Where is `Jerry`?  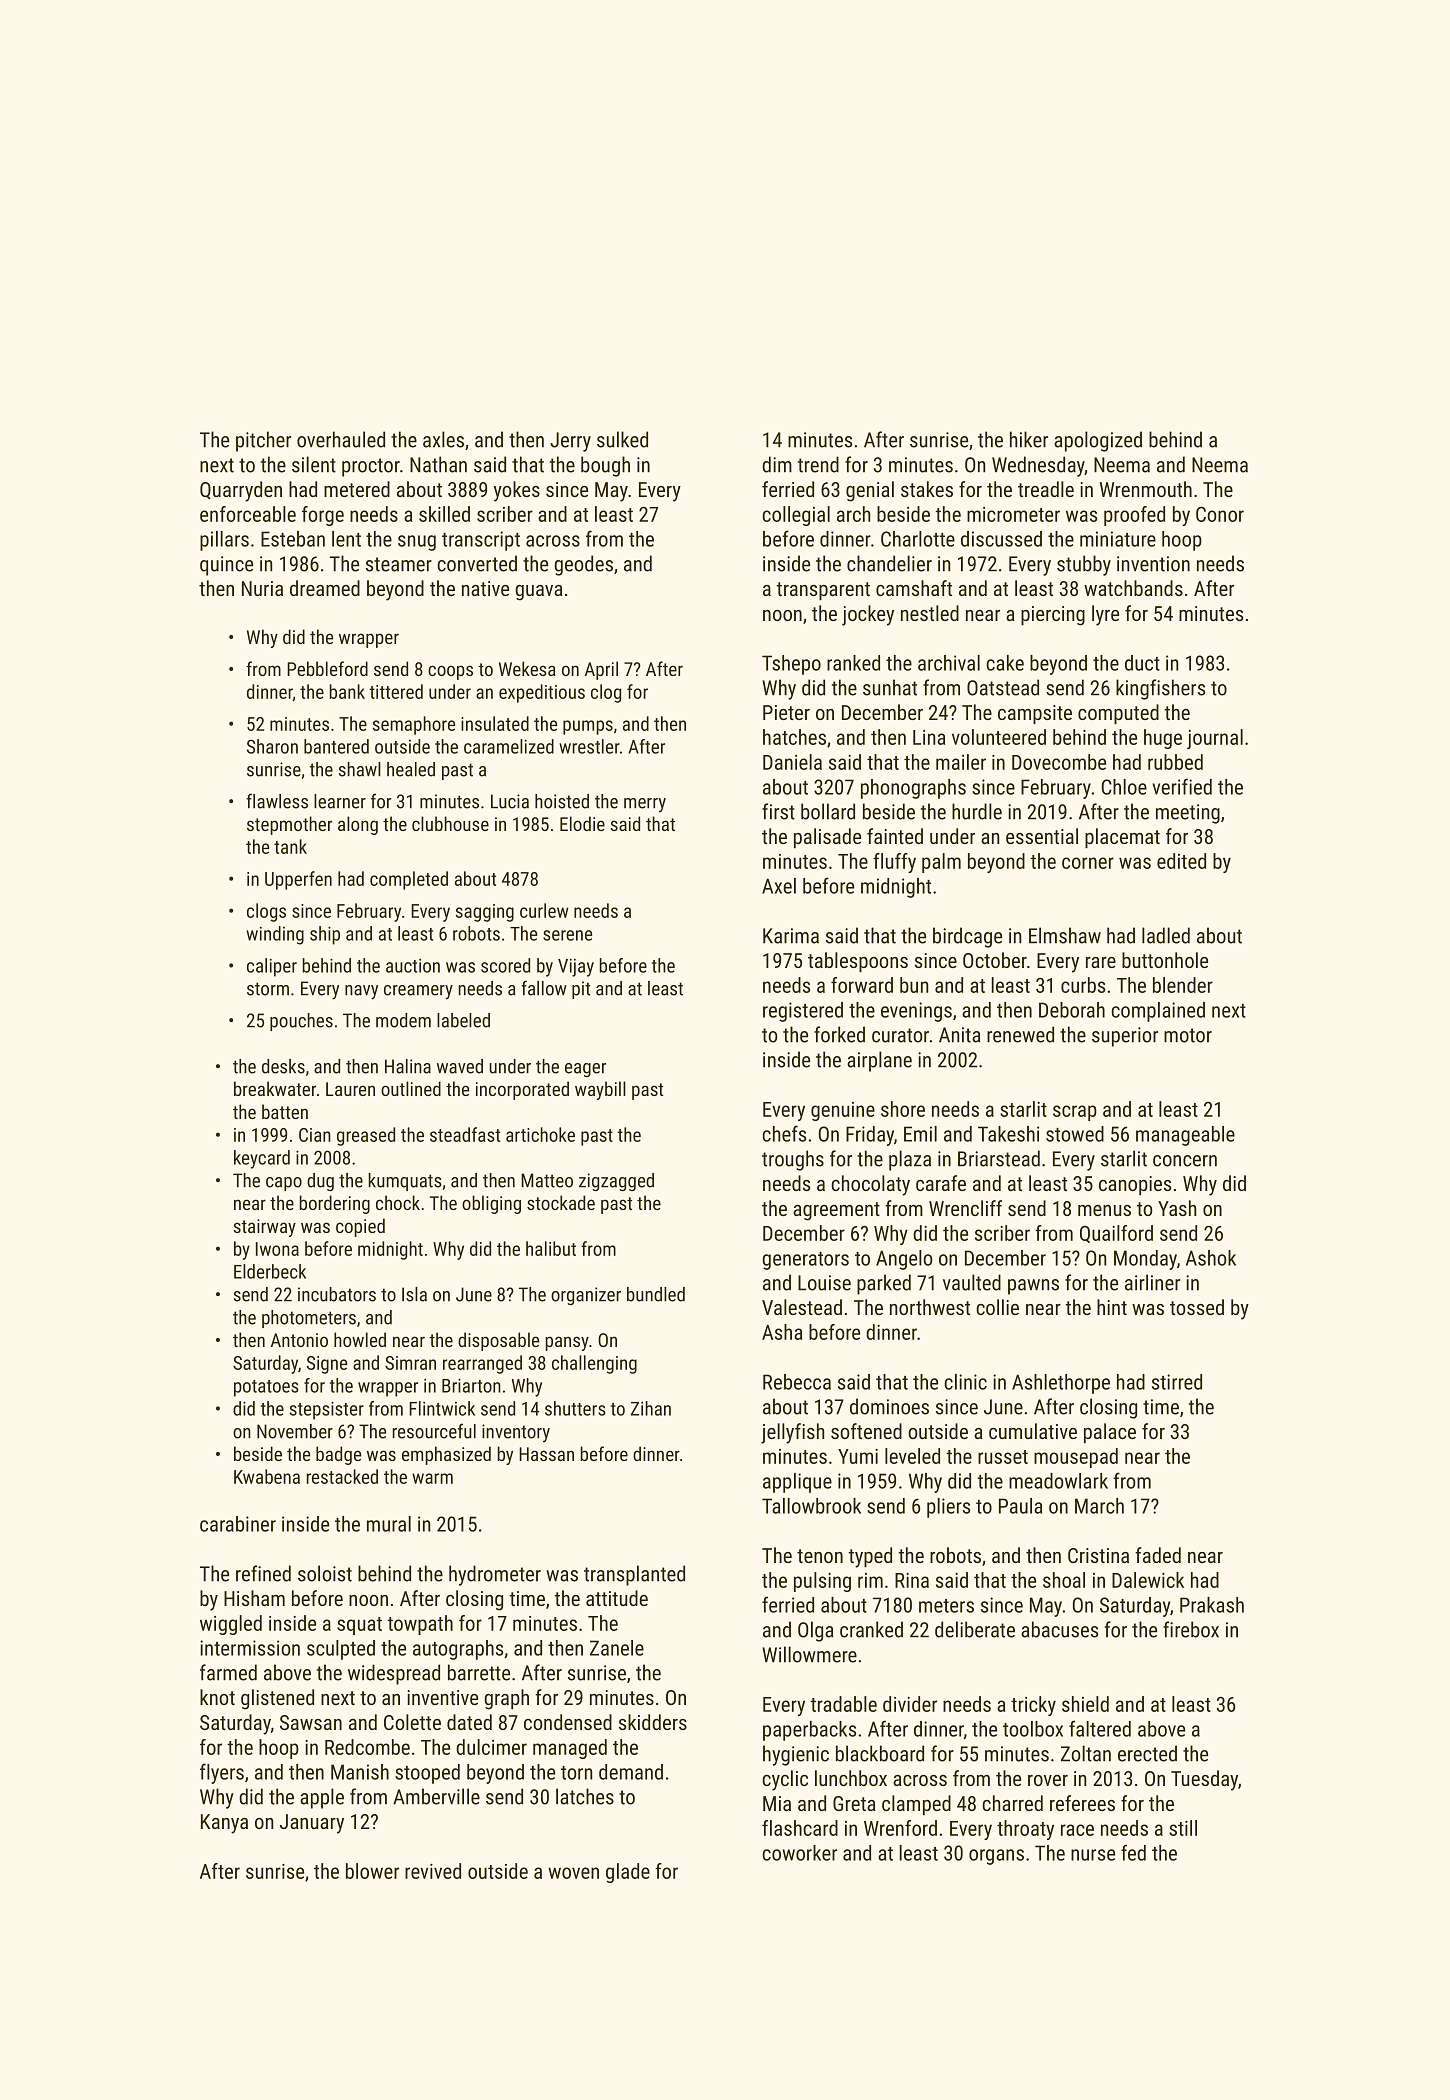
Jerry is located at coordinates (570, 442).
